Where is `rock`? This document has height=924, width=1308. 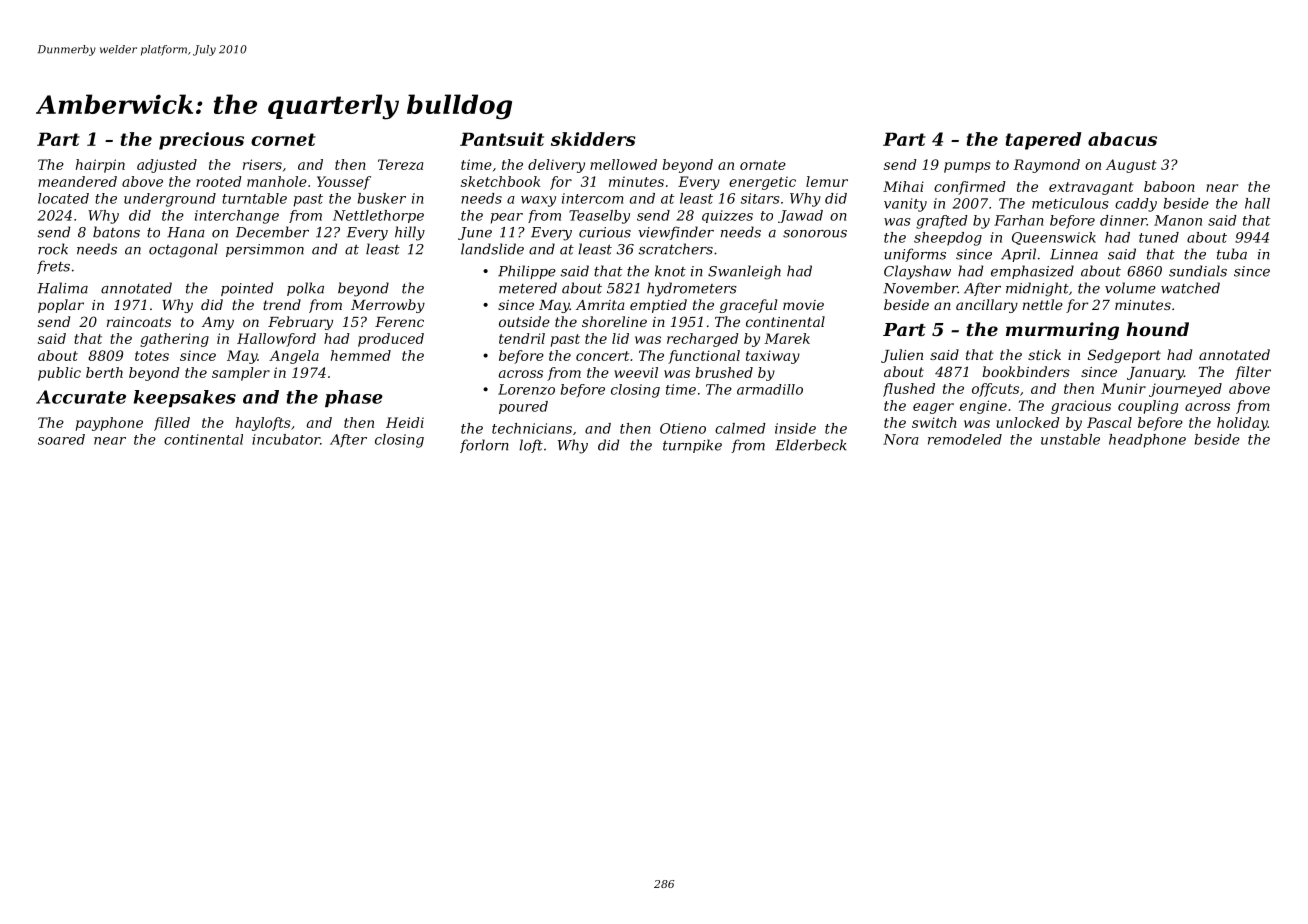
rock is located at coordinates (53, 249).
